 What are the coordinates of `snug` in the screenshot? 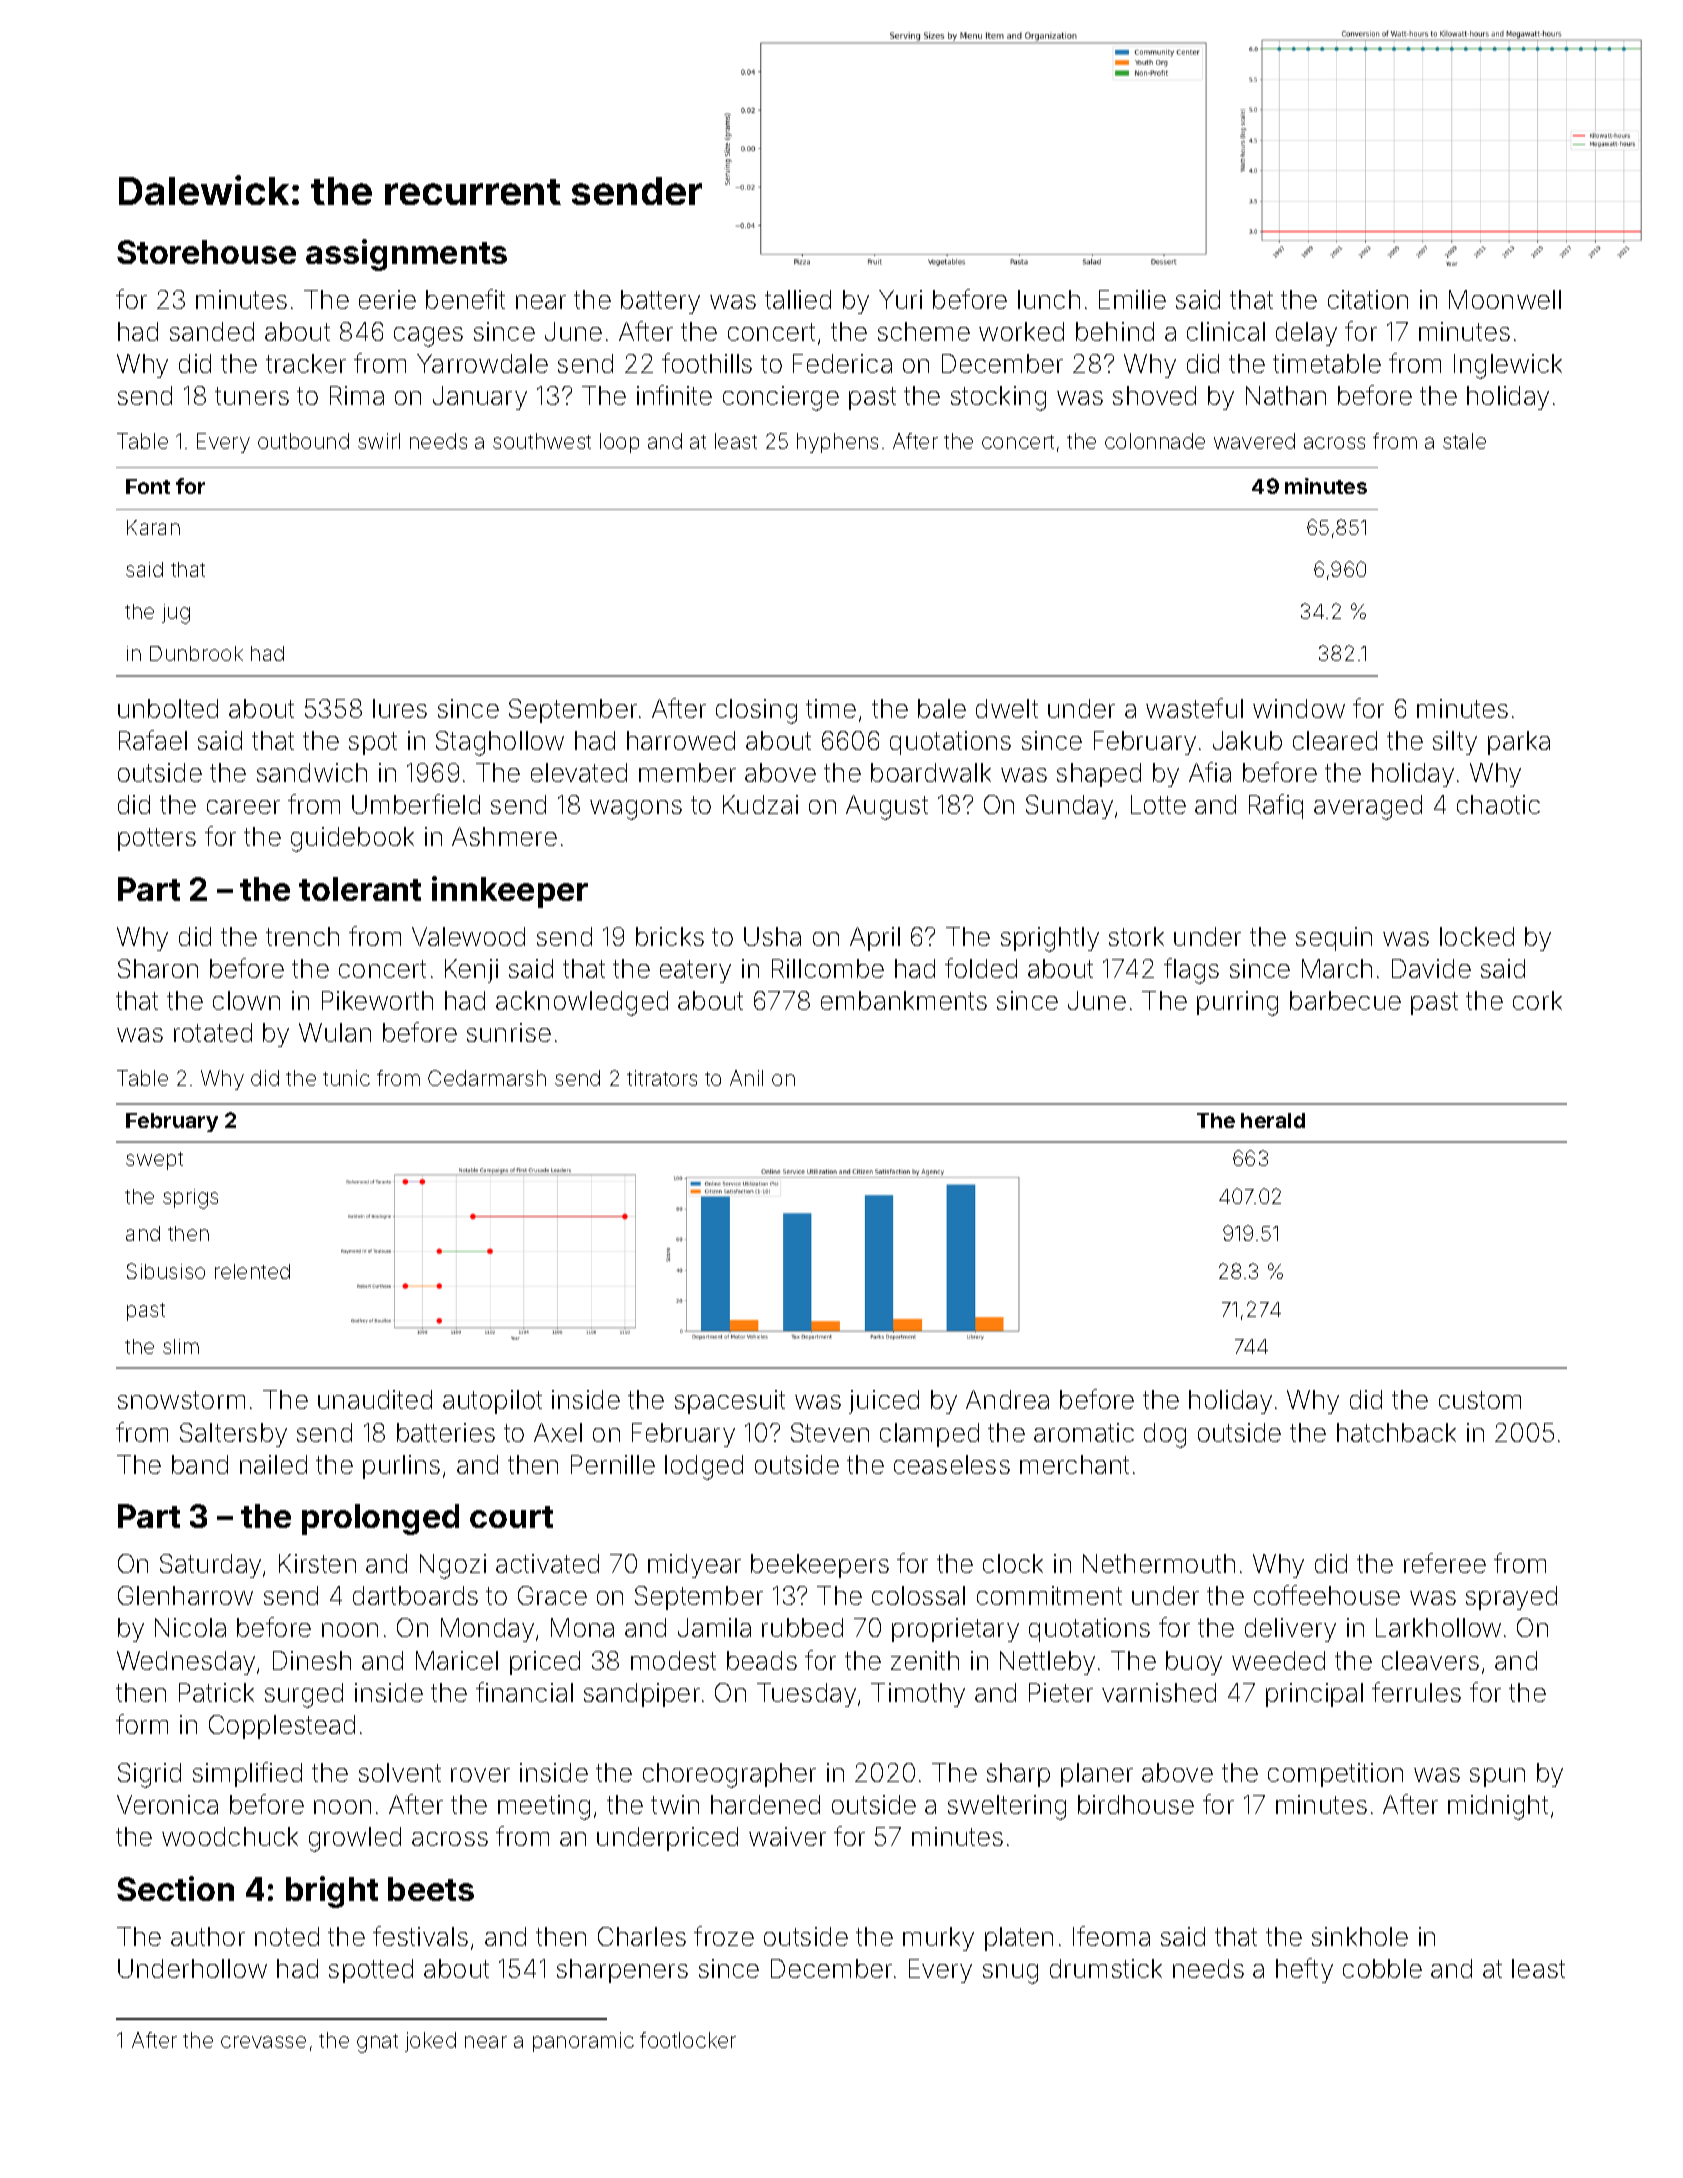 It's located at (1010, 1974).
